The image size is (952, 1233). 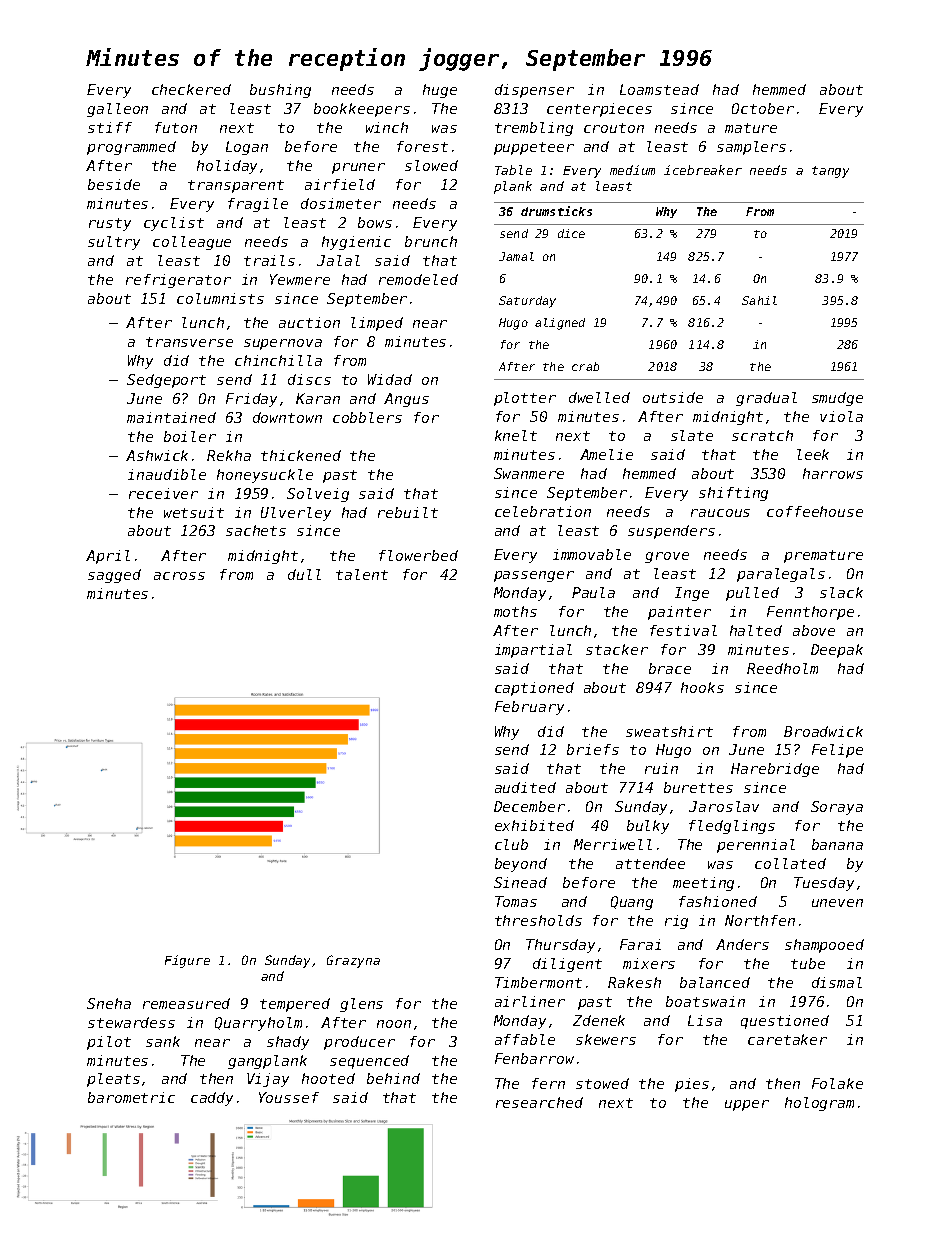 What do you see at coordinates (515, 611) in the screenshot?
I see `moths` at bounding box center [515, 611].
